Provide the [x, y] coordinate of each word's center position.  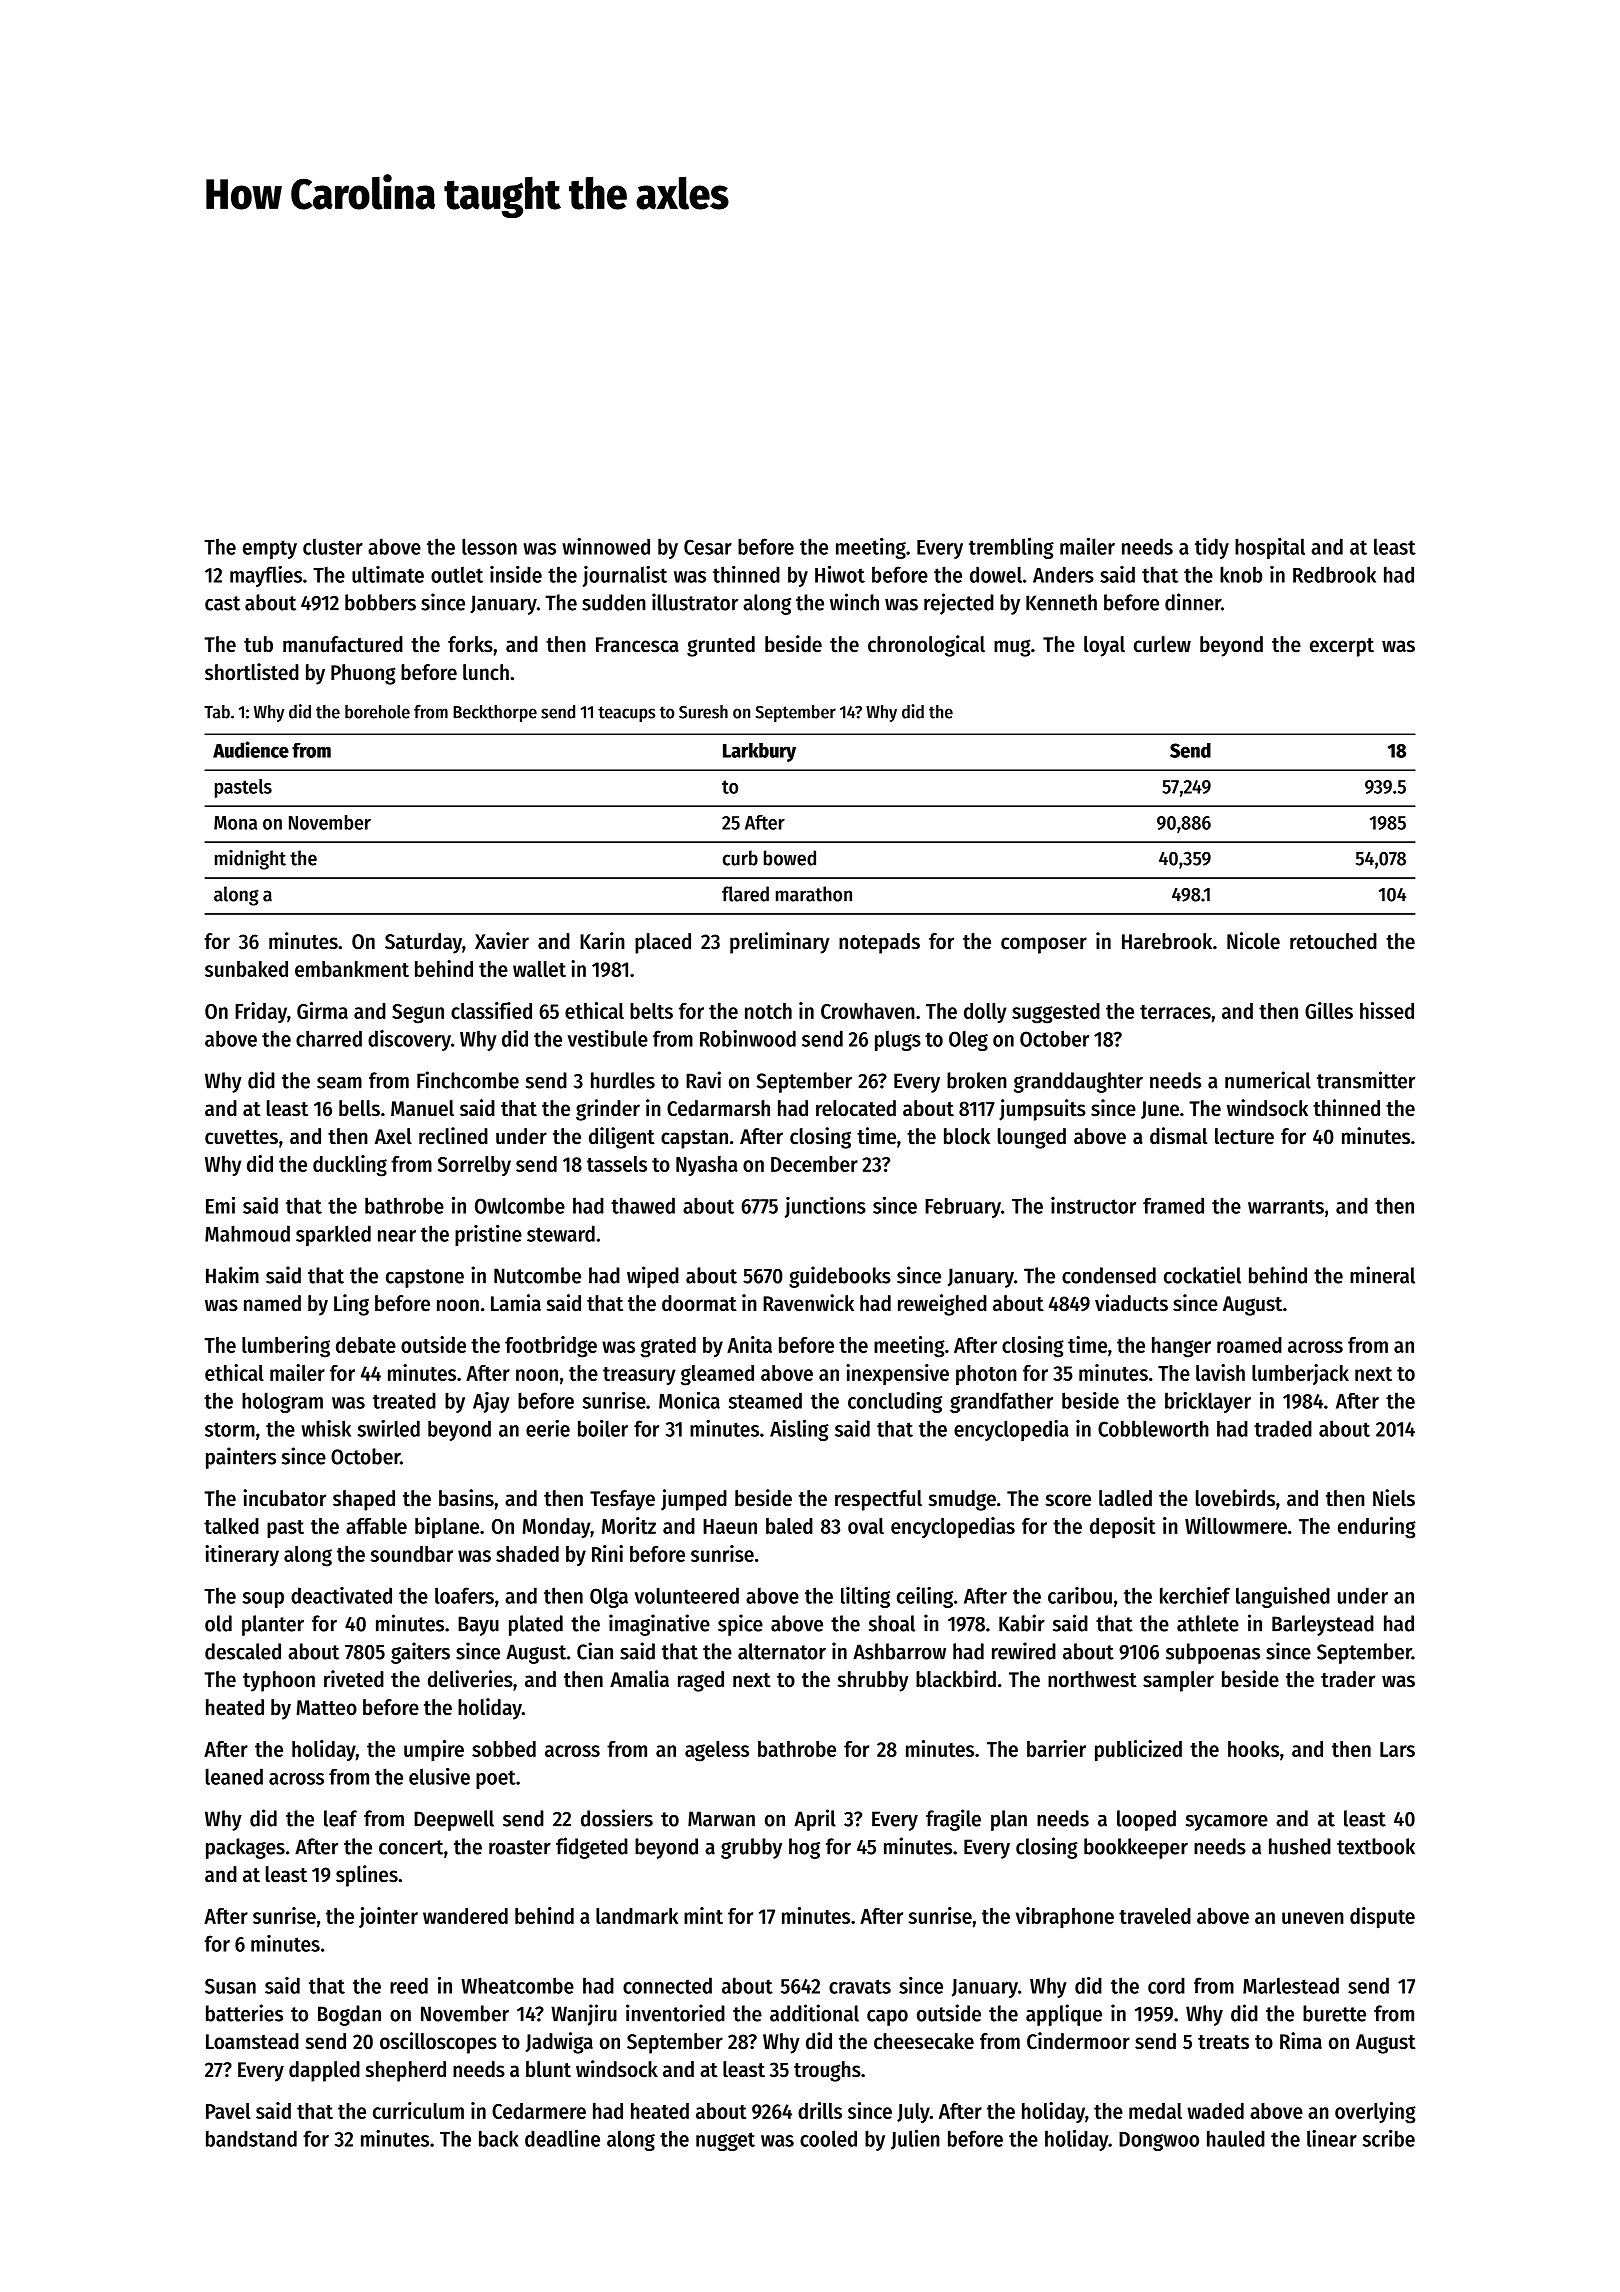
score [1068, 1500]
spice [740, 1625]
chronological [926, 646]
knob [1241, 574]
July [913, 2113]
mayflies [266, 576]
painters [241, 1458]
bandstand [251, 2138]
